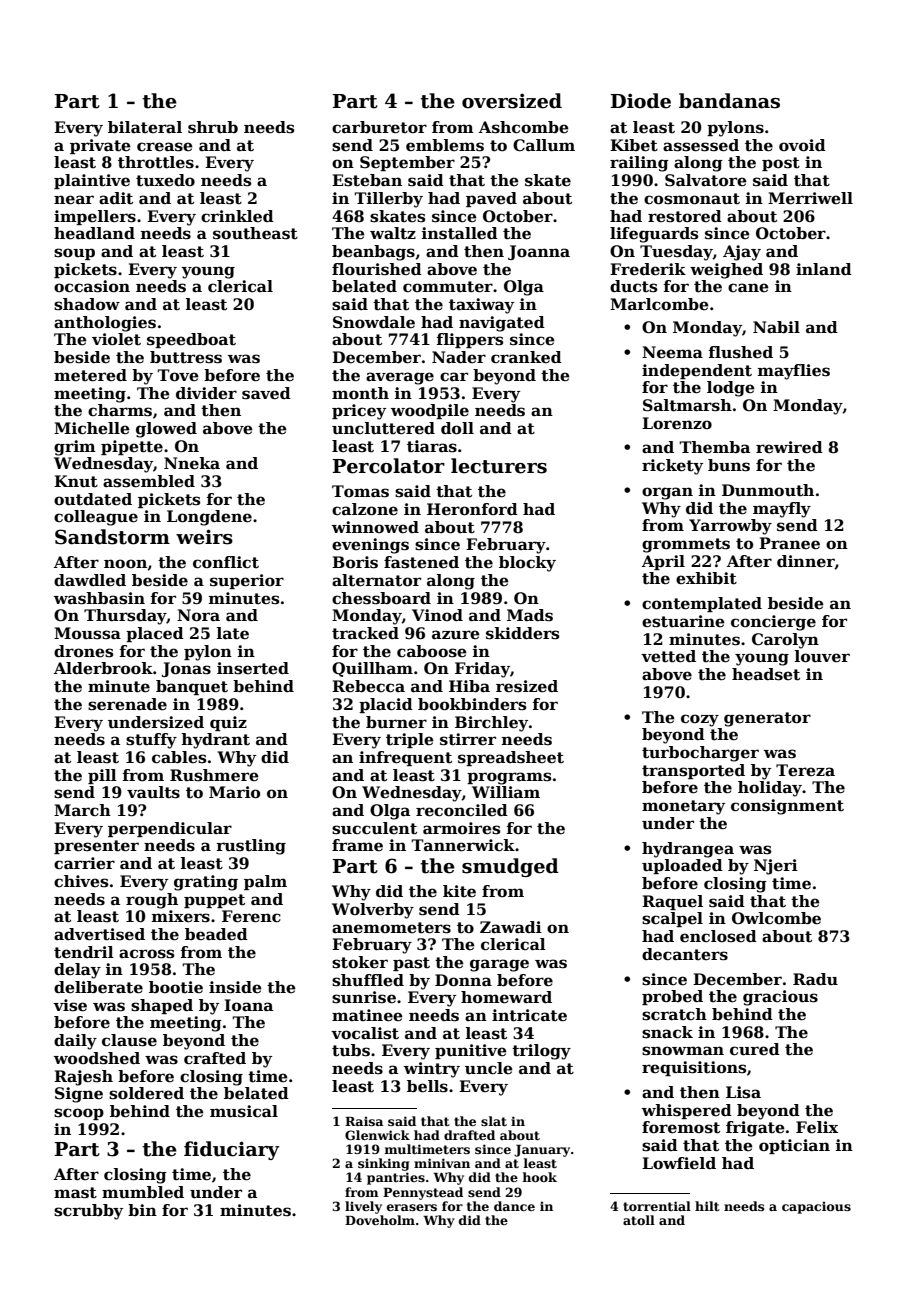 This screenshot has width=908, height=1316. What do you see at coordinates (232, 1150) in the screenshot?
I see `fiduciary` at bounding box center [232, 1150].
